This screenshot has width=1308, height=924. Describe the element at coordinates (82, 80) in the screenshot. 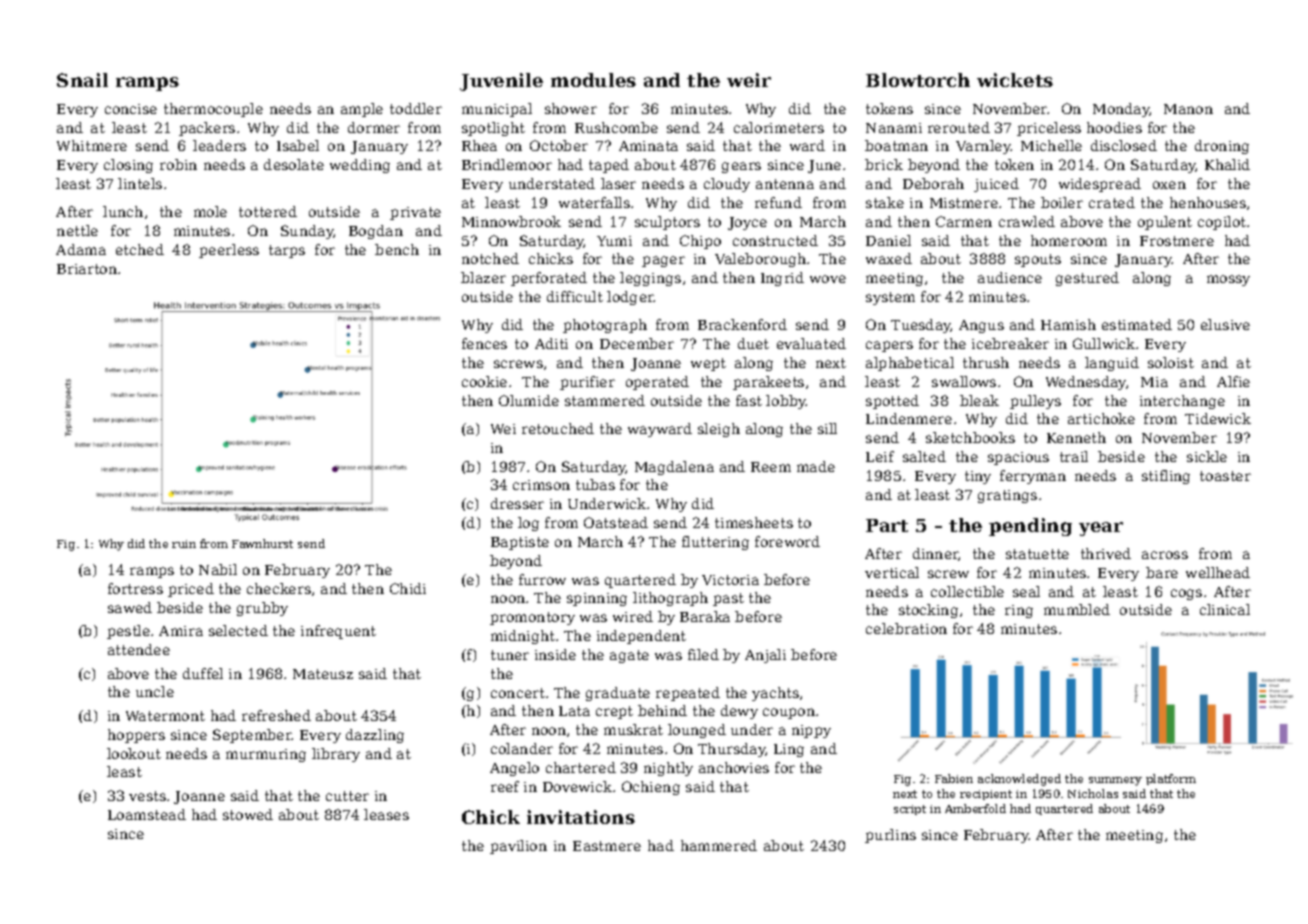

I see `Snail` at that location.
